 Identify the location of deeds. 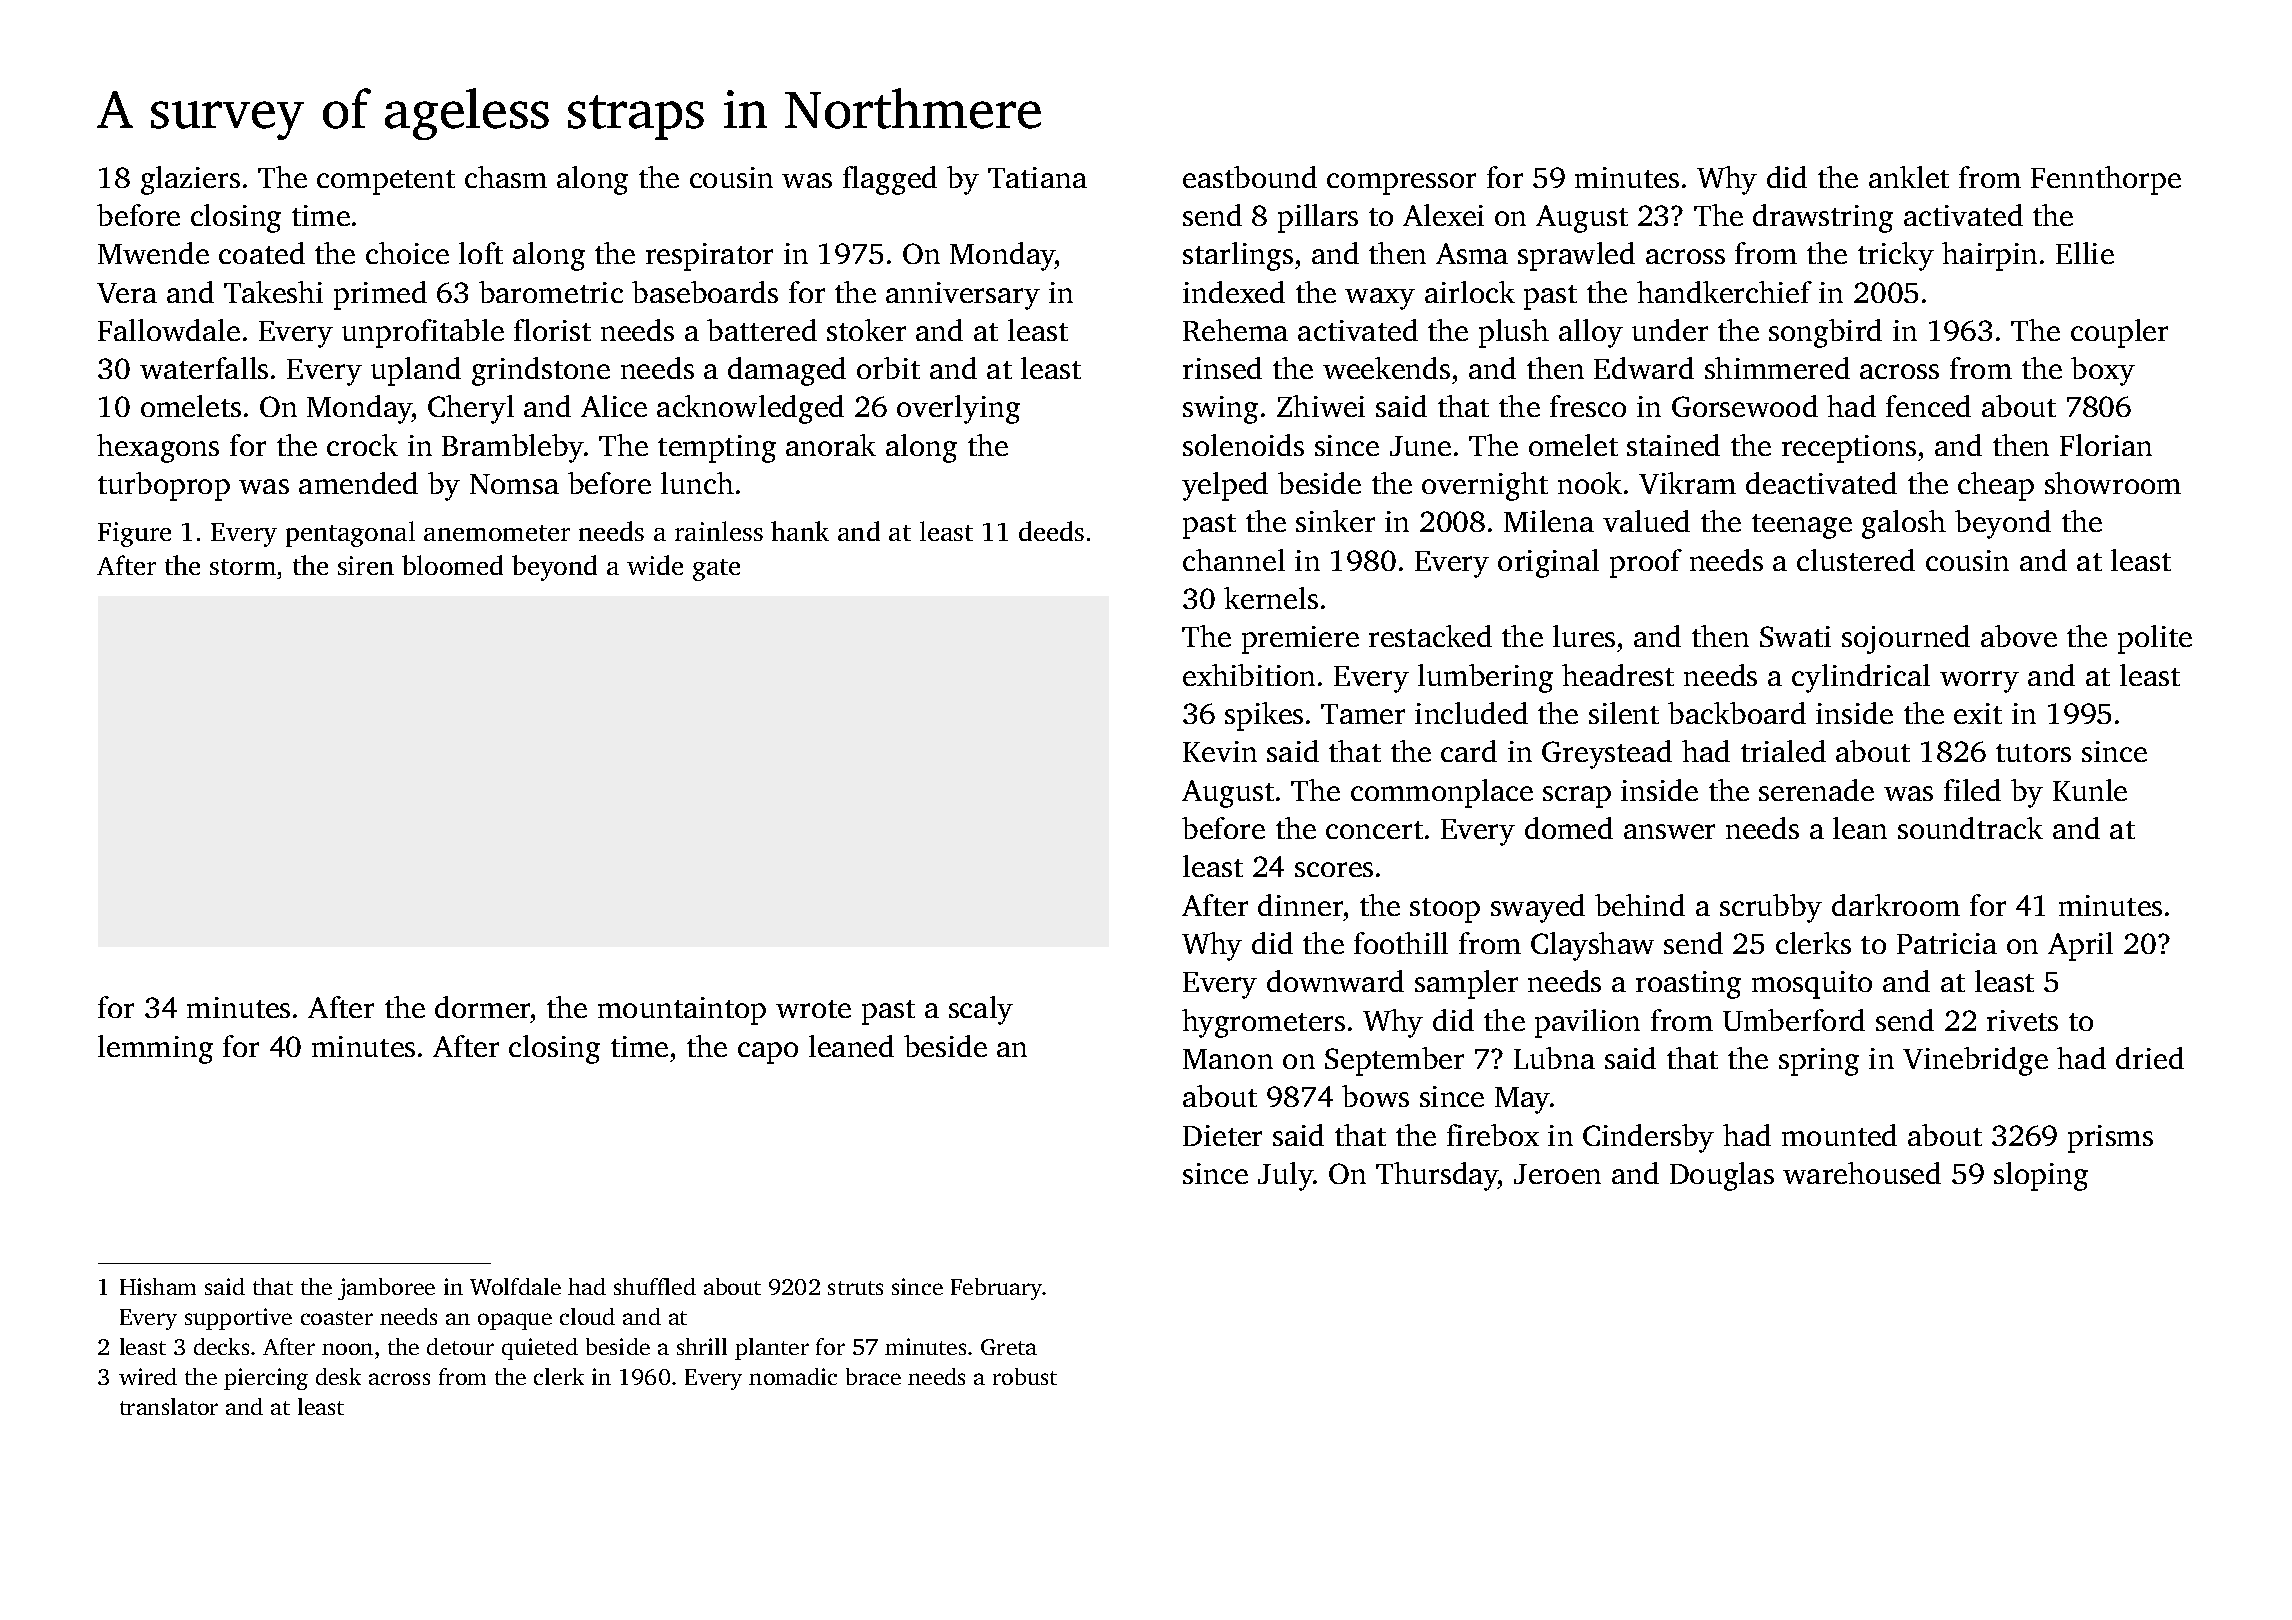
(1051, 531).
